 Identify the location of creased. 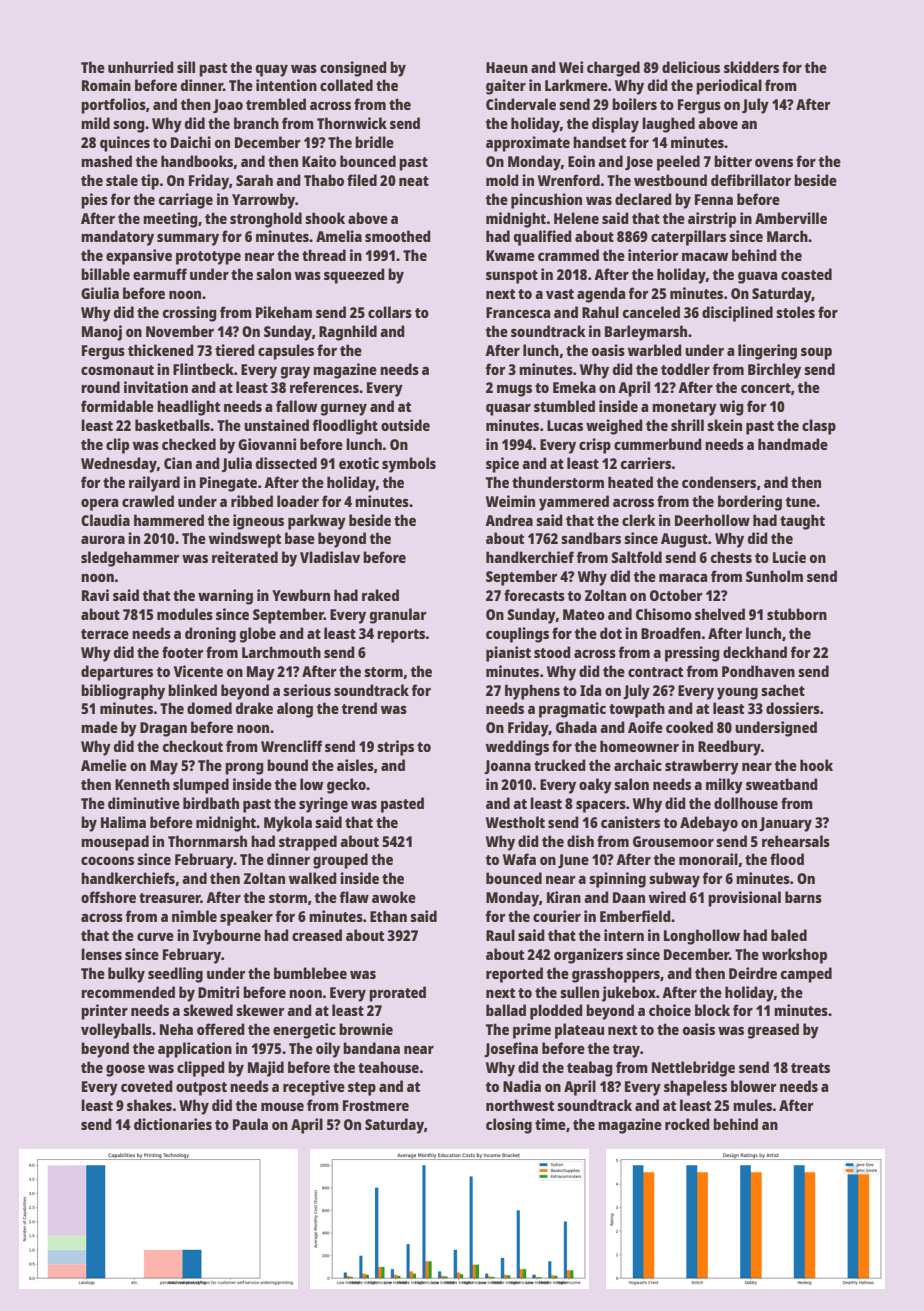
(317, 935).
